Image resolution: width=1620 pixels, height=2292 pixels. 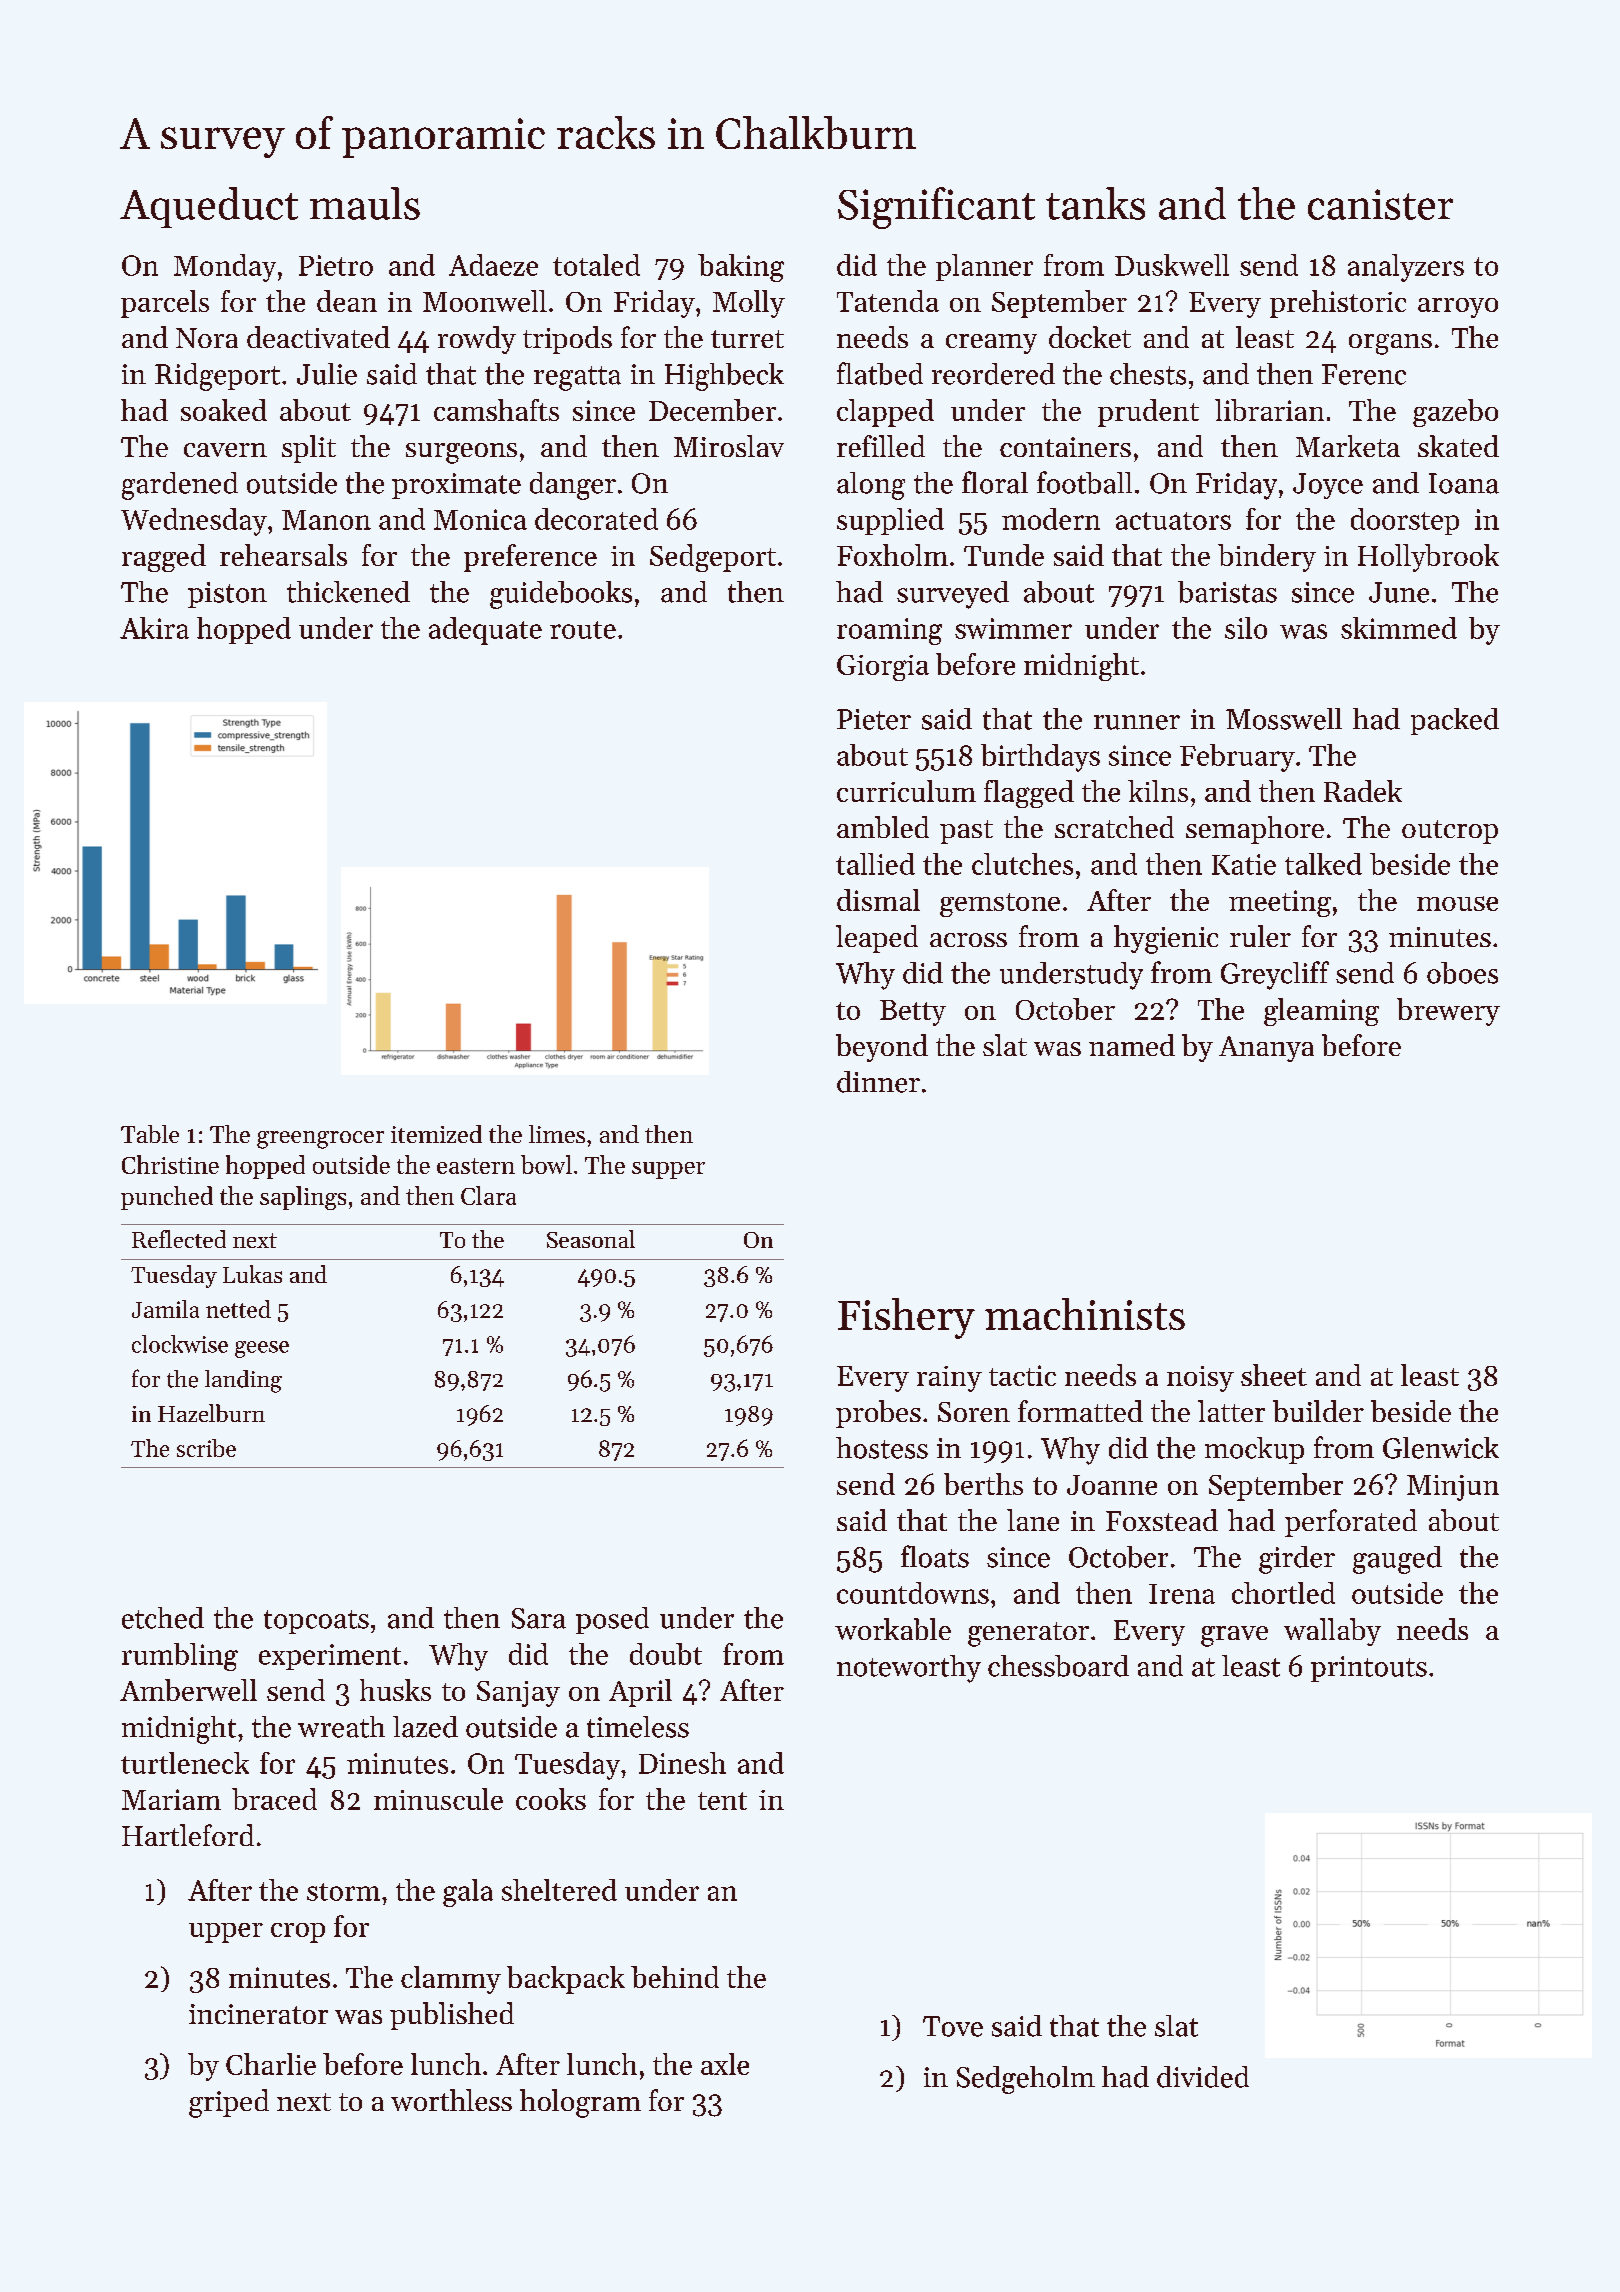 What do you see at coordinates (1266, 1049) in the document?
I see `Ananya` at bounding box center [1266, 1049].
